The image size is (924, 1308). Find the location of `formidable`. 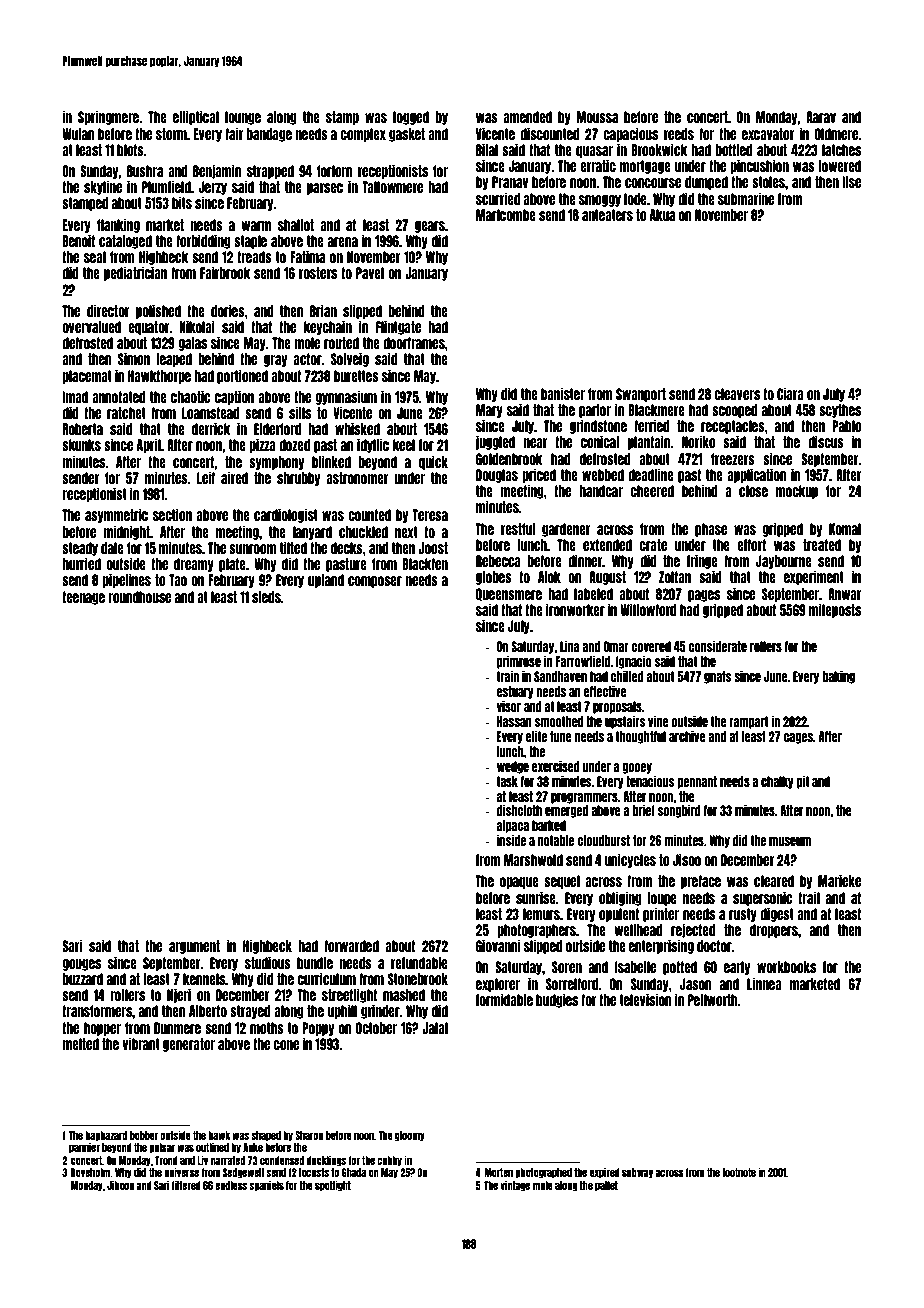

formidable is located at coordinates (504, 999).
